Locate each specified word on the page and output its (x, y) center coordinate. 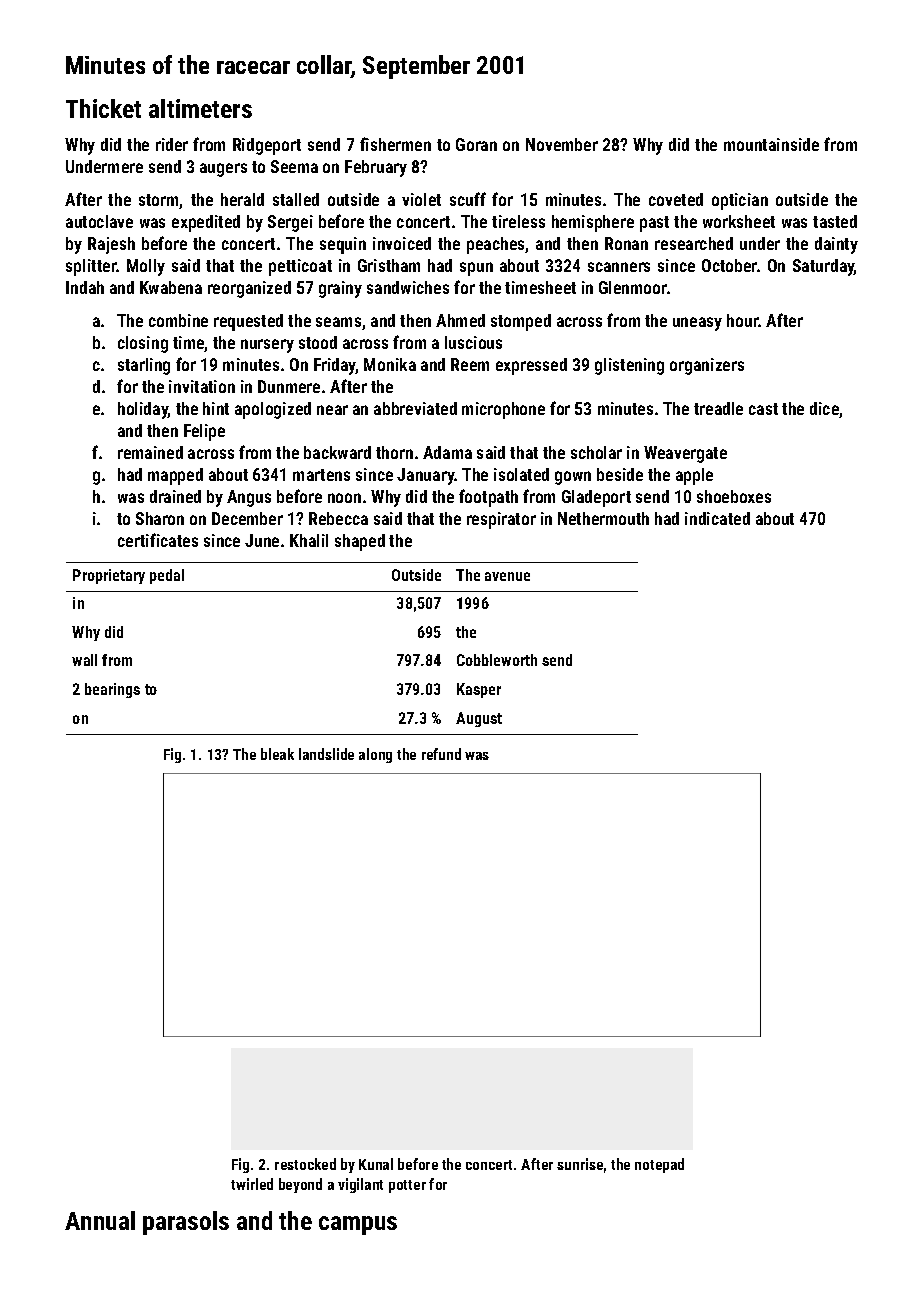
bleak (277, 754)
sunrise (580, 1164)
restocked (305, 1164)
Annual (100, 1220)
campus (358, 1225)
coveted (676, 199)
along (375, 755)
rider (172, 144)
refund (441, 754)
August (479, 719)
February (376, 168)
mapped (175, 476)
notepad (659, 1165)
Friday (335, 366)
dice (825, 410)
